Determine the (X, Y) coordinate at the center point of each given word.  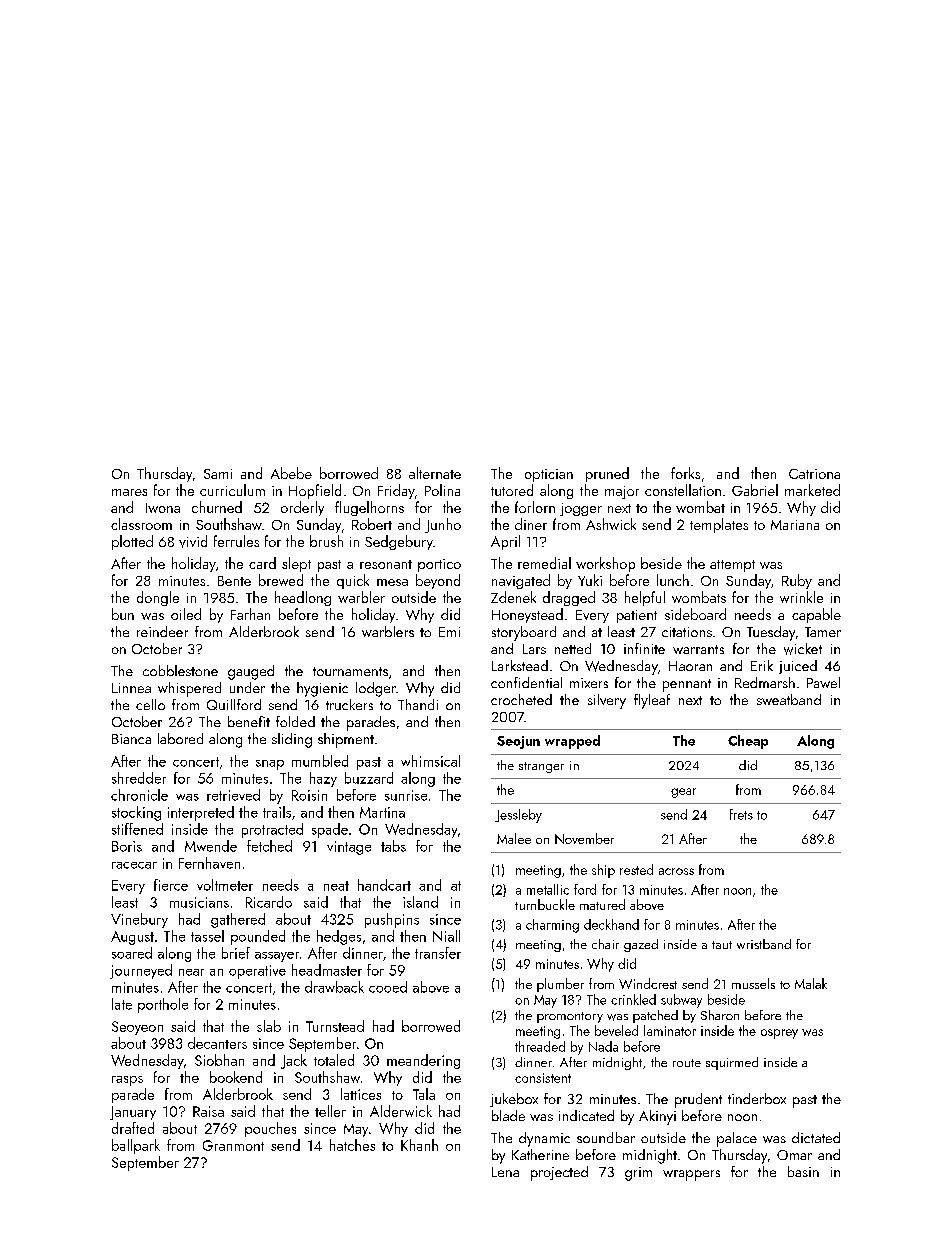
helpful (645, 598)
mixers (589, 683)
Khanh (419, 1145)
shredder (139, 778)
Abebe (291, 473)
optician (549, 475)
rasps (127, 1081)
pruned (607, 474)
